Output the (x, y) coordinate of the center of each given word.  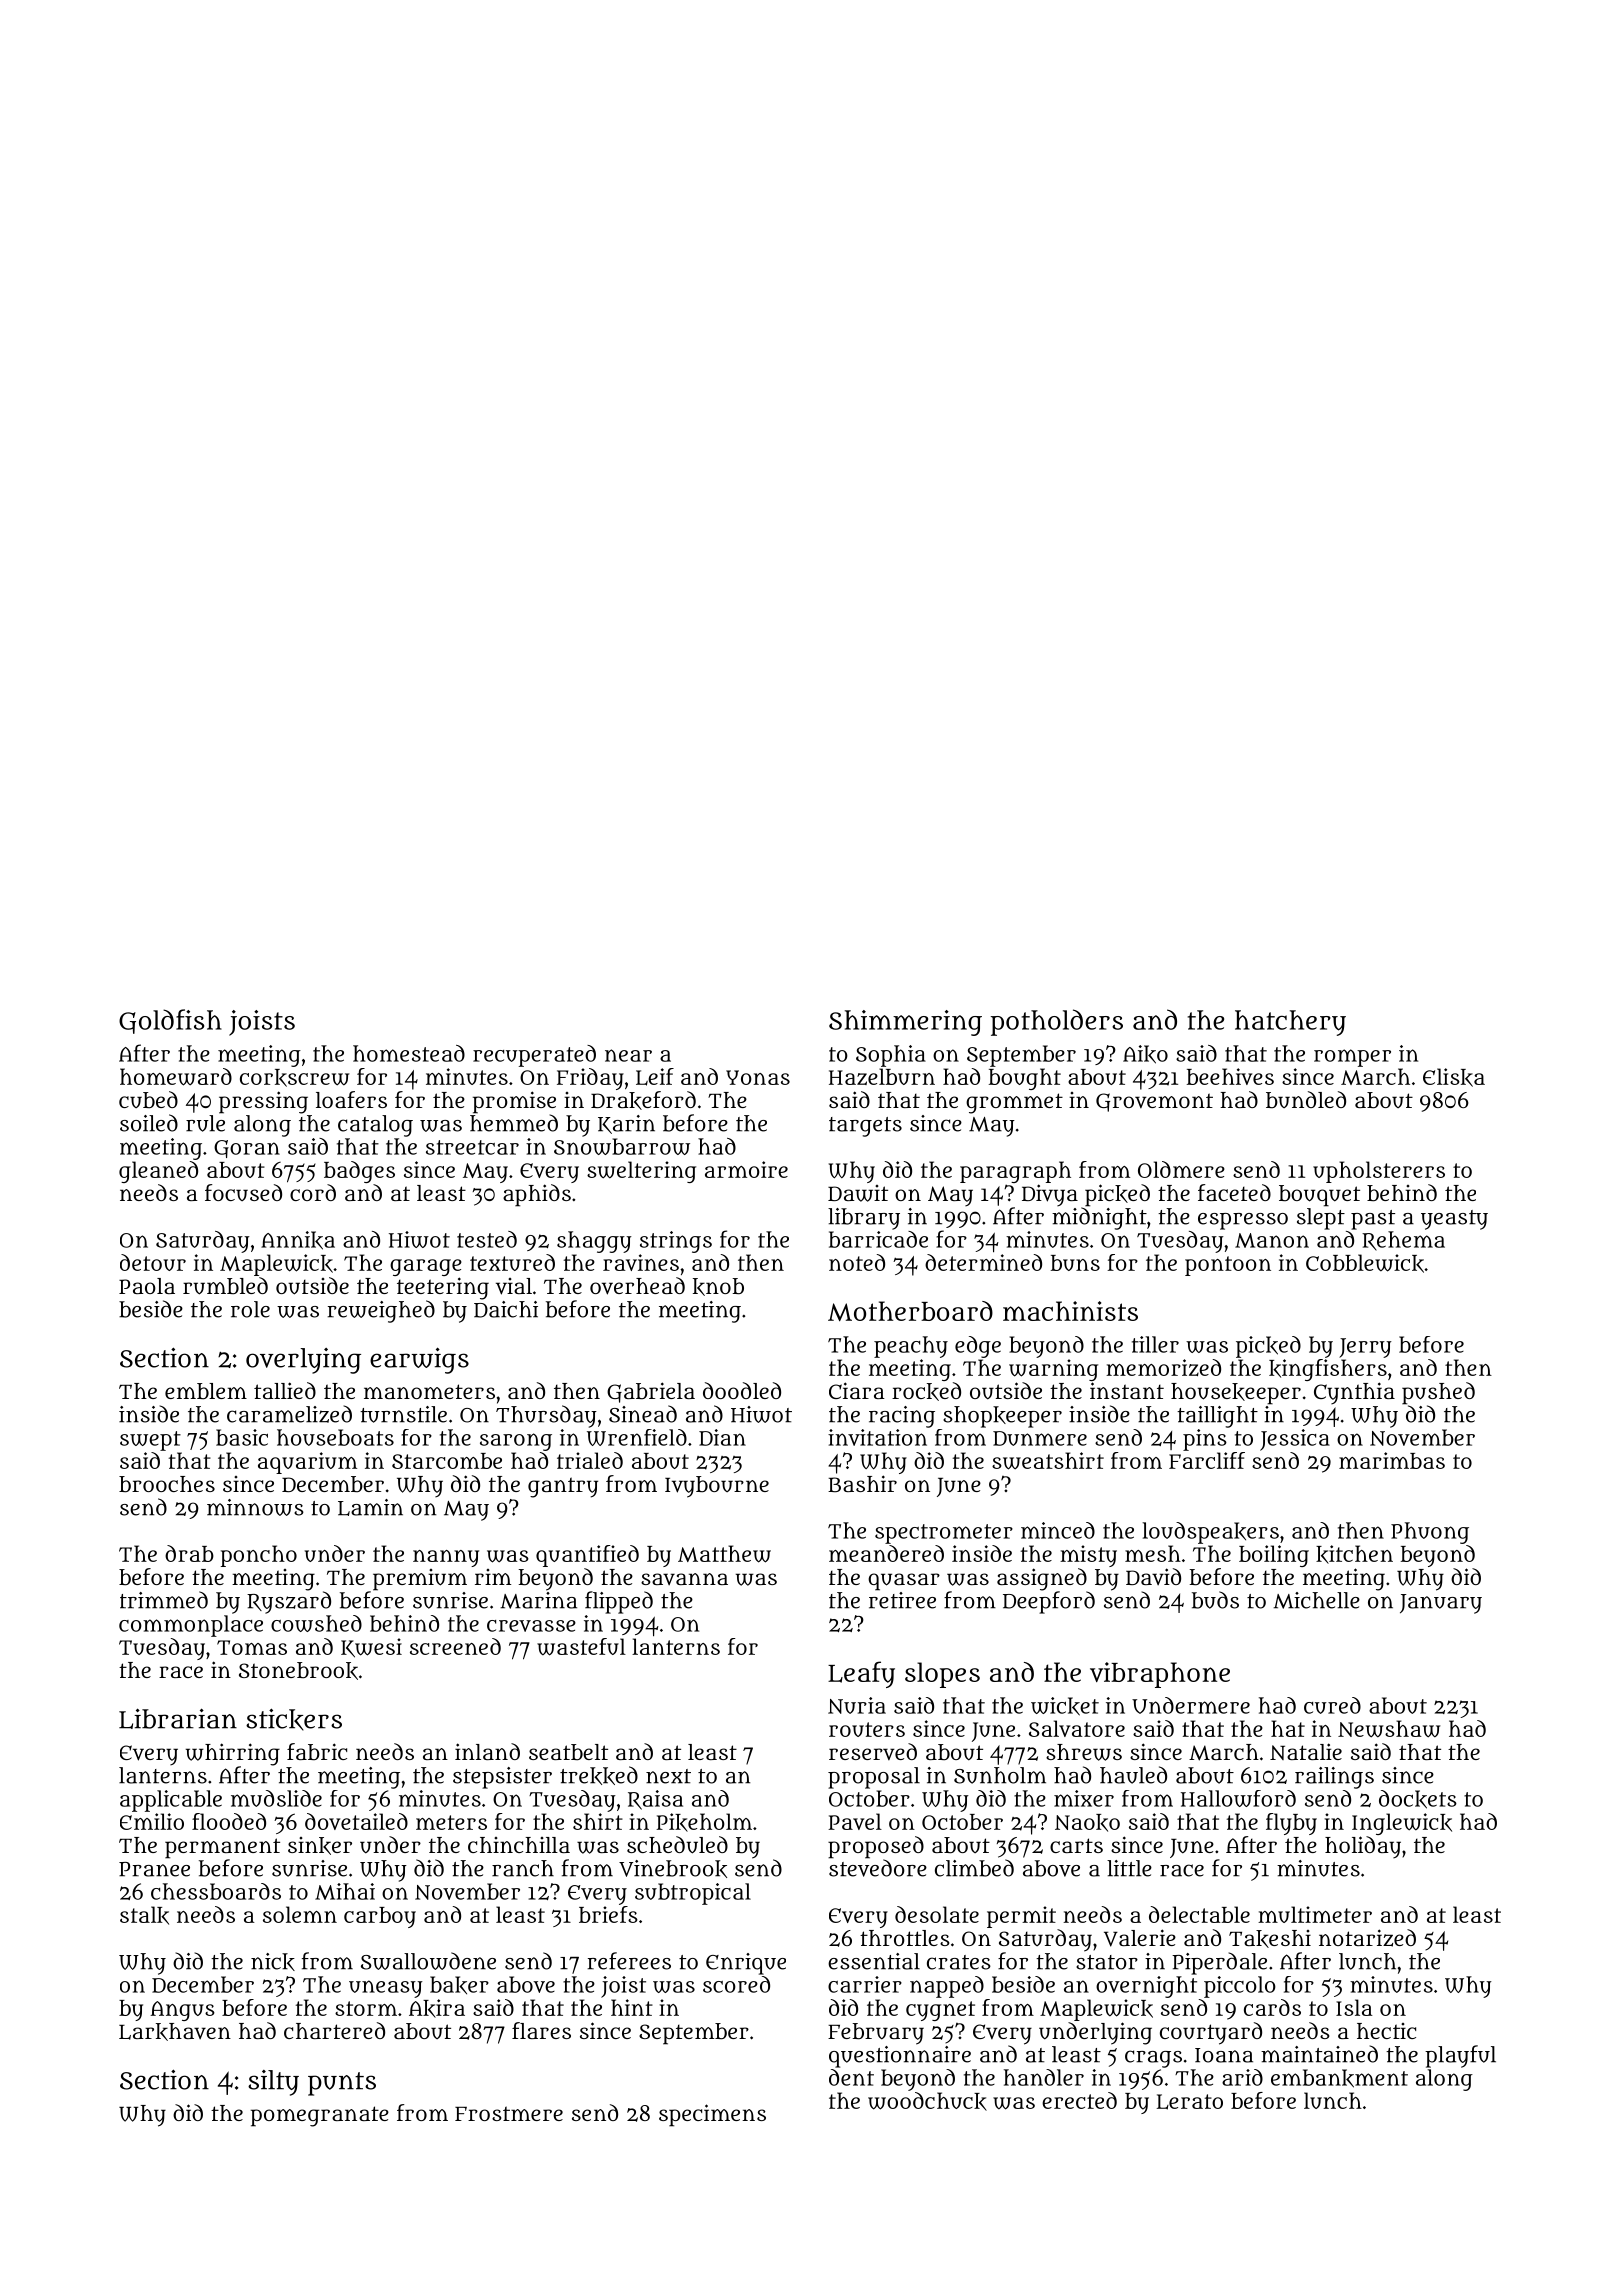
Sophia (891, 1056)
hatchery (1290, 1023)
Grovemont (1154, 1102)
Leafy (861, 1674)
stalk (144, 1915)
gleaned (158, 1172)
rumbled (225, 1286)
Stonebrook (298, 1671)
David (1153, 1576)
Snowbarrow (622, 1146)
